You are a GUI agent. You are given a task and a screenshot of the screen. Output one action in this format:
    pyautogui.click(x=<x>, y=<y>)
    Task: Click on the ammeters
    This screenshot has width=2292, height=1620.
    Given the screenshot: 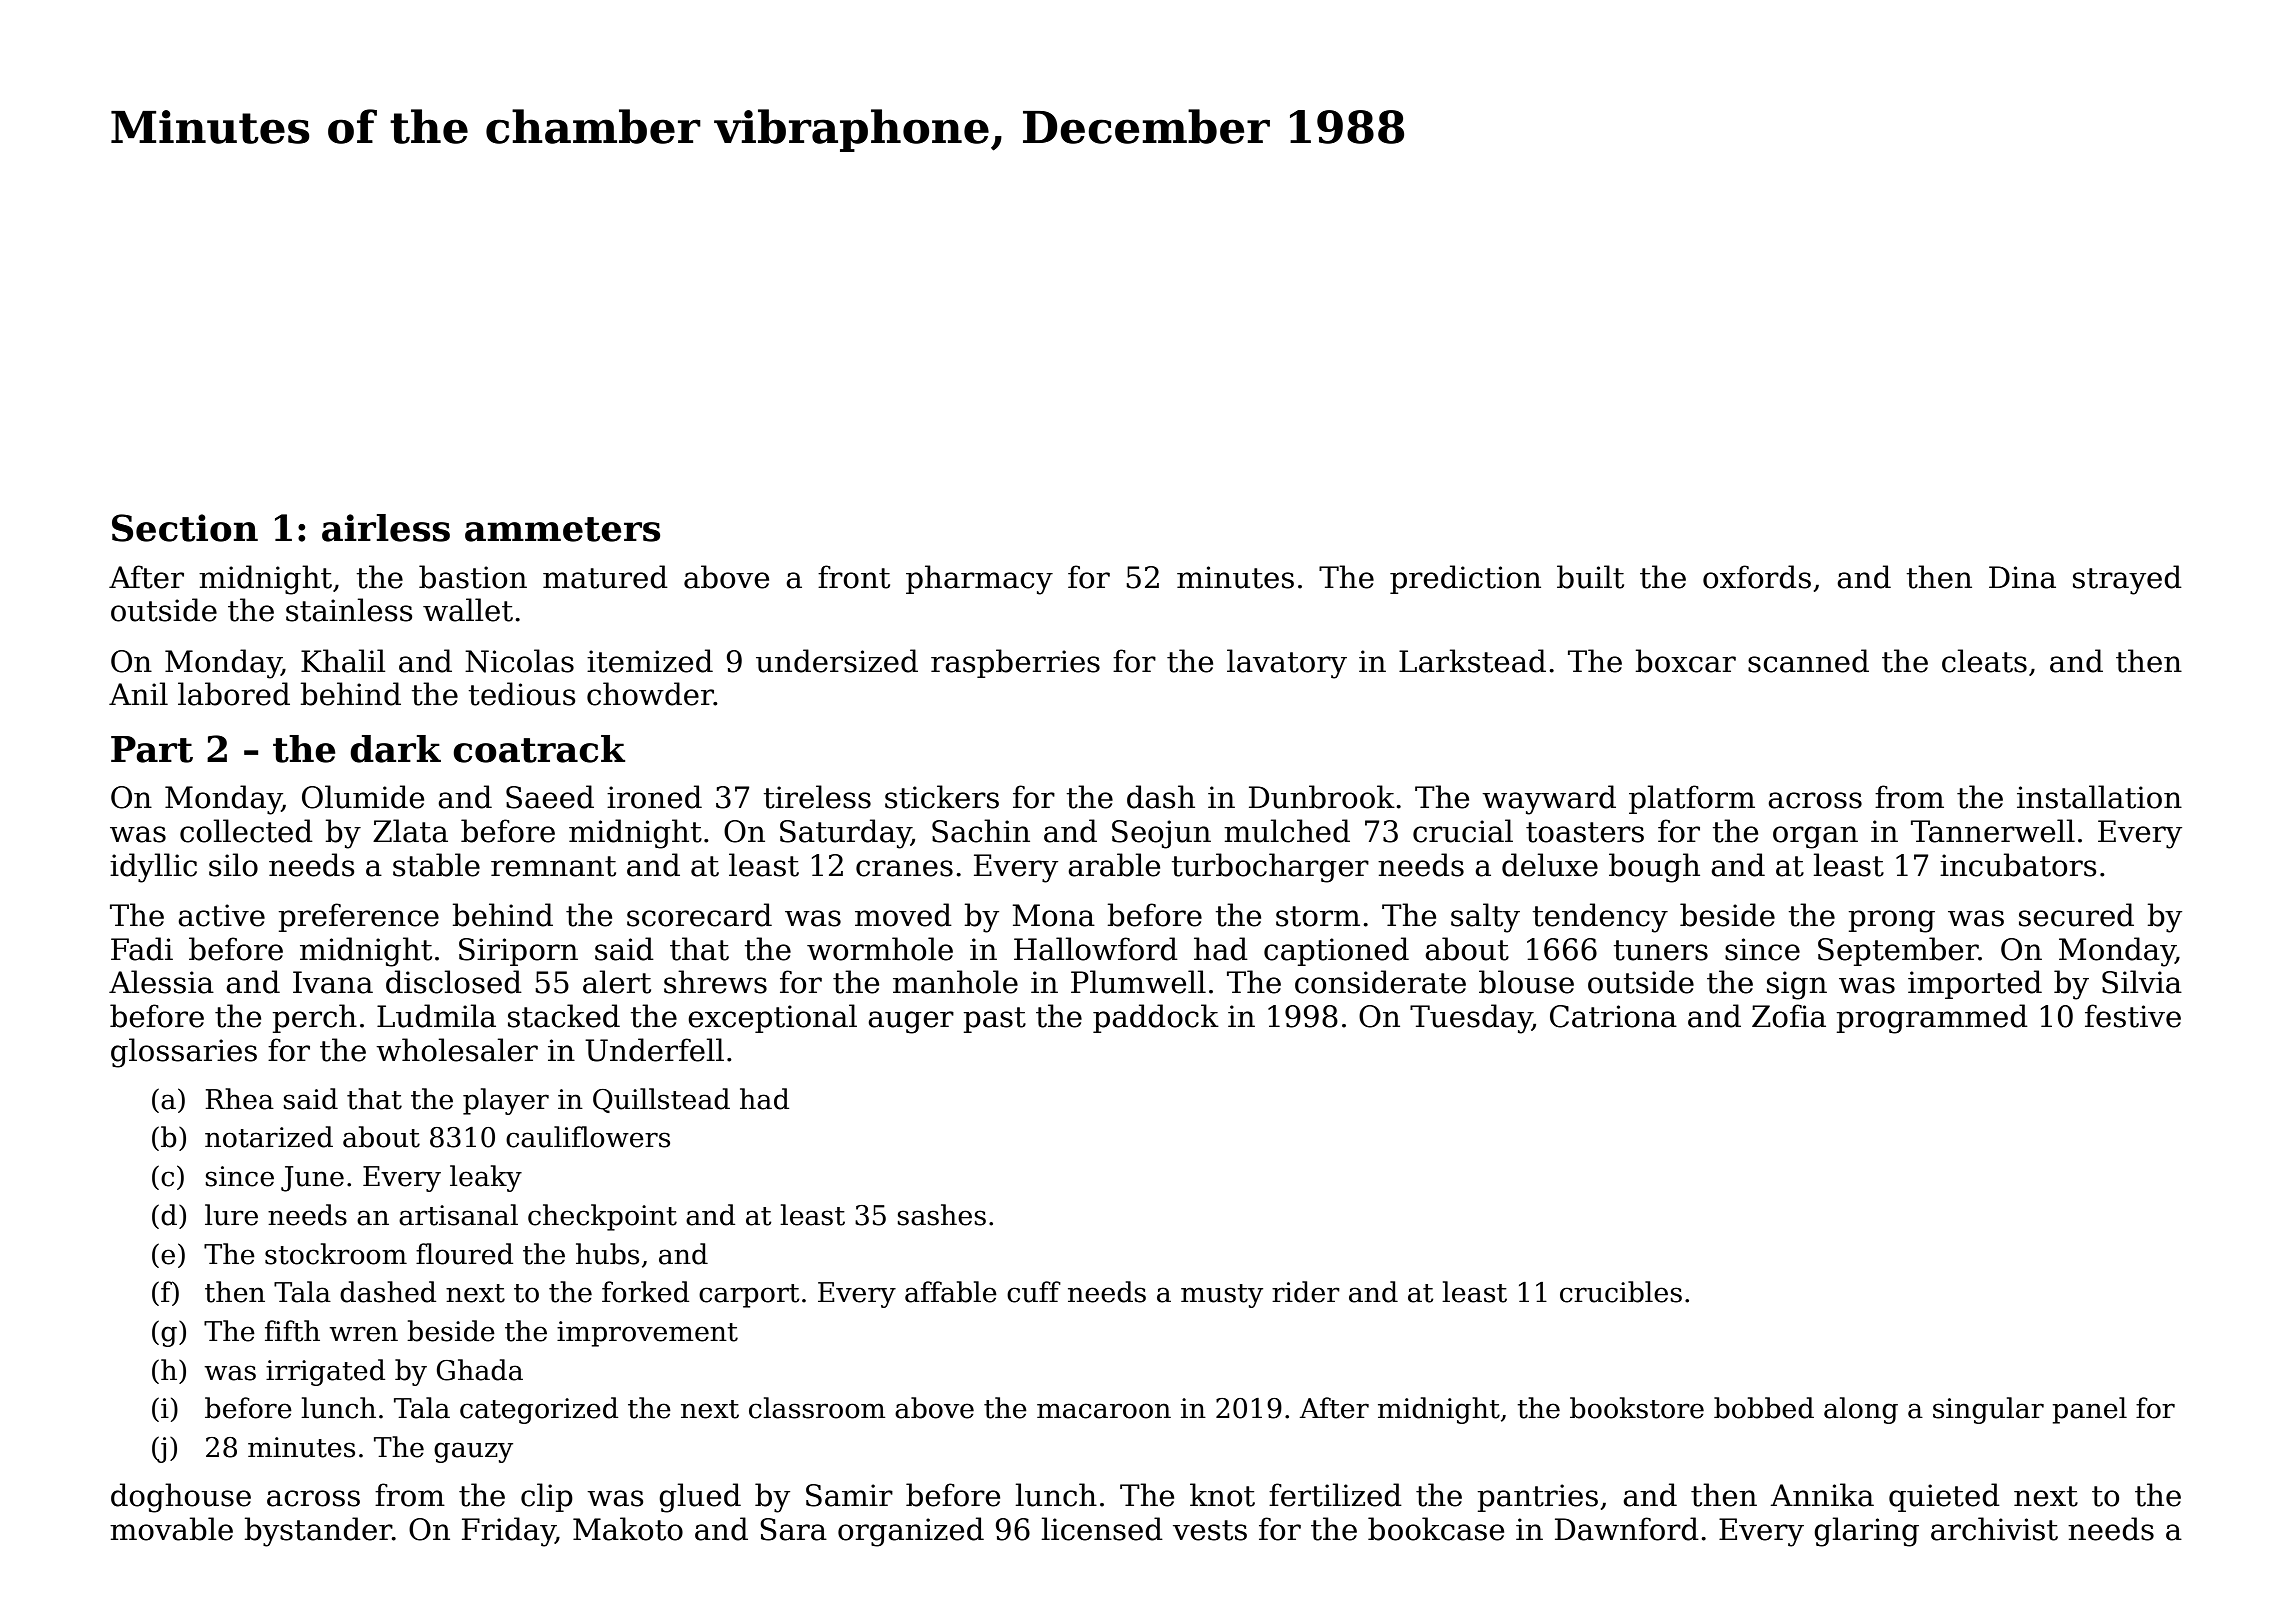 What is the action you would take?
    pyautogui.click(x=562, y=529)
